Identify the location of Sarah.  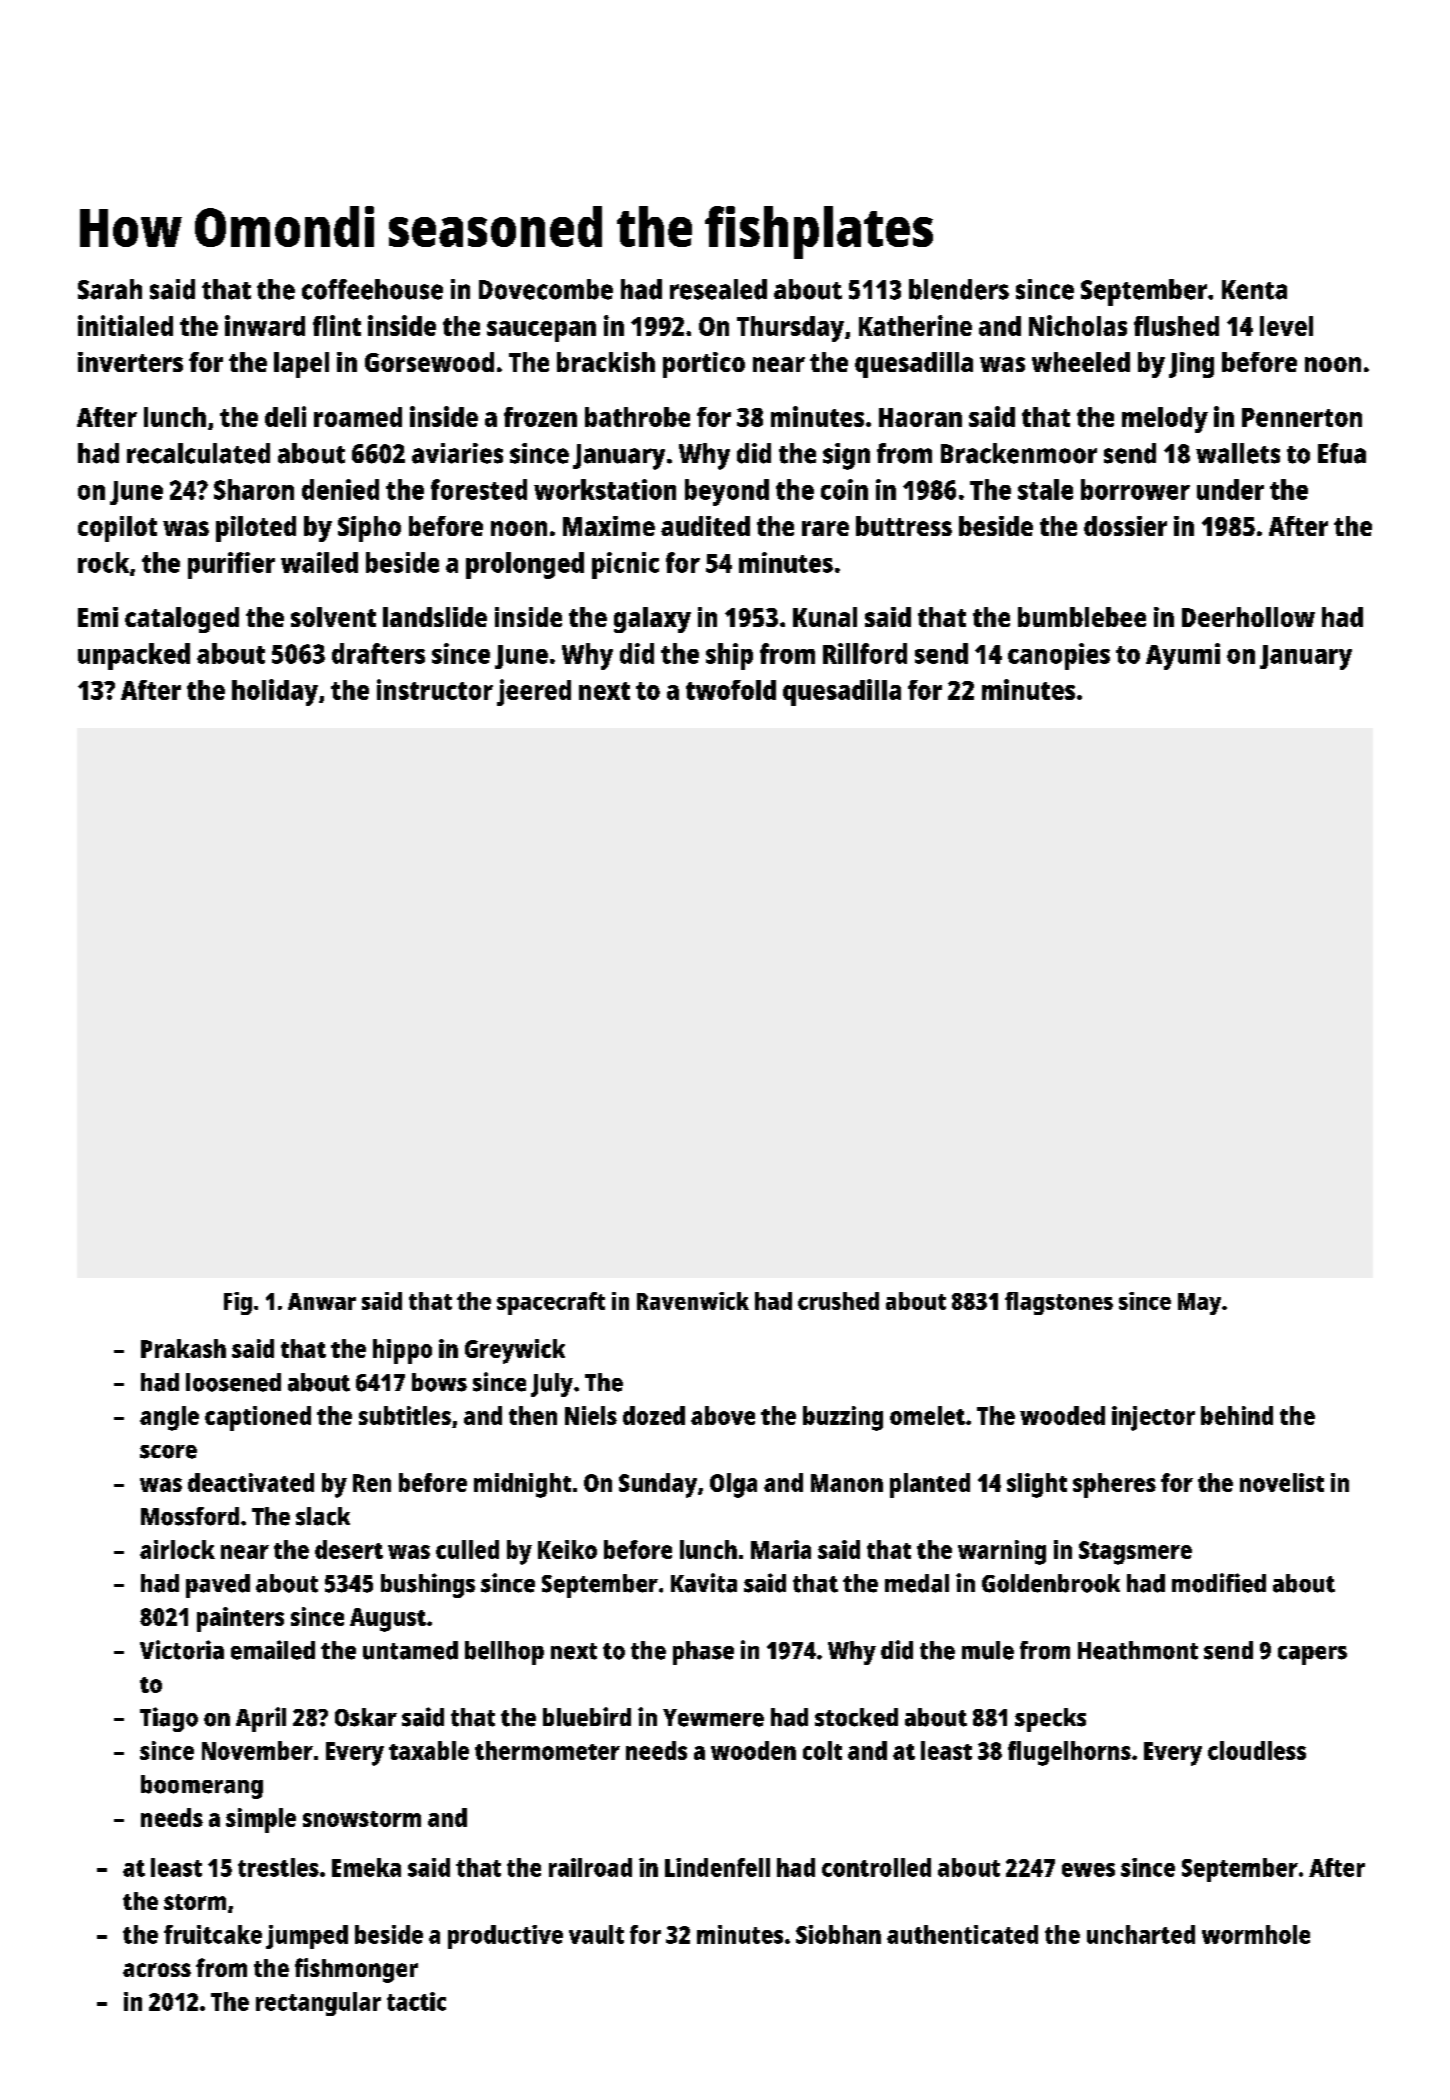
(110, 289).
